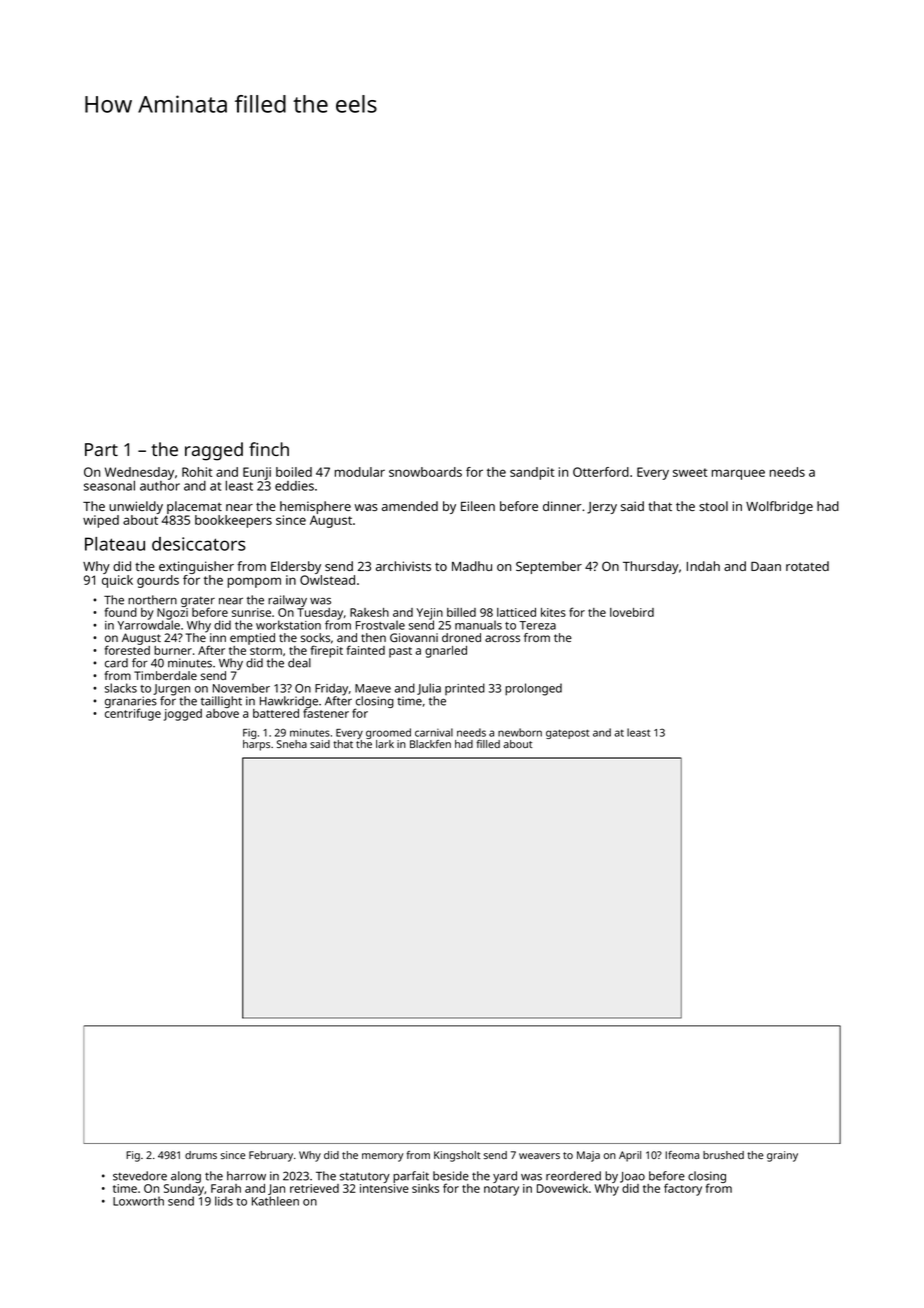 This document has width=924, height=1308. Describe the element at coordinates (171, 690) in the document. I see `Jurgen` at that location.
